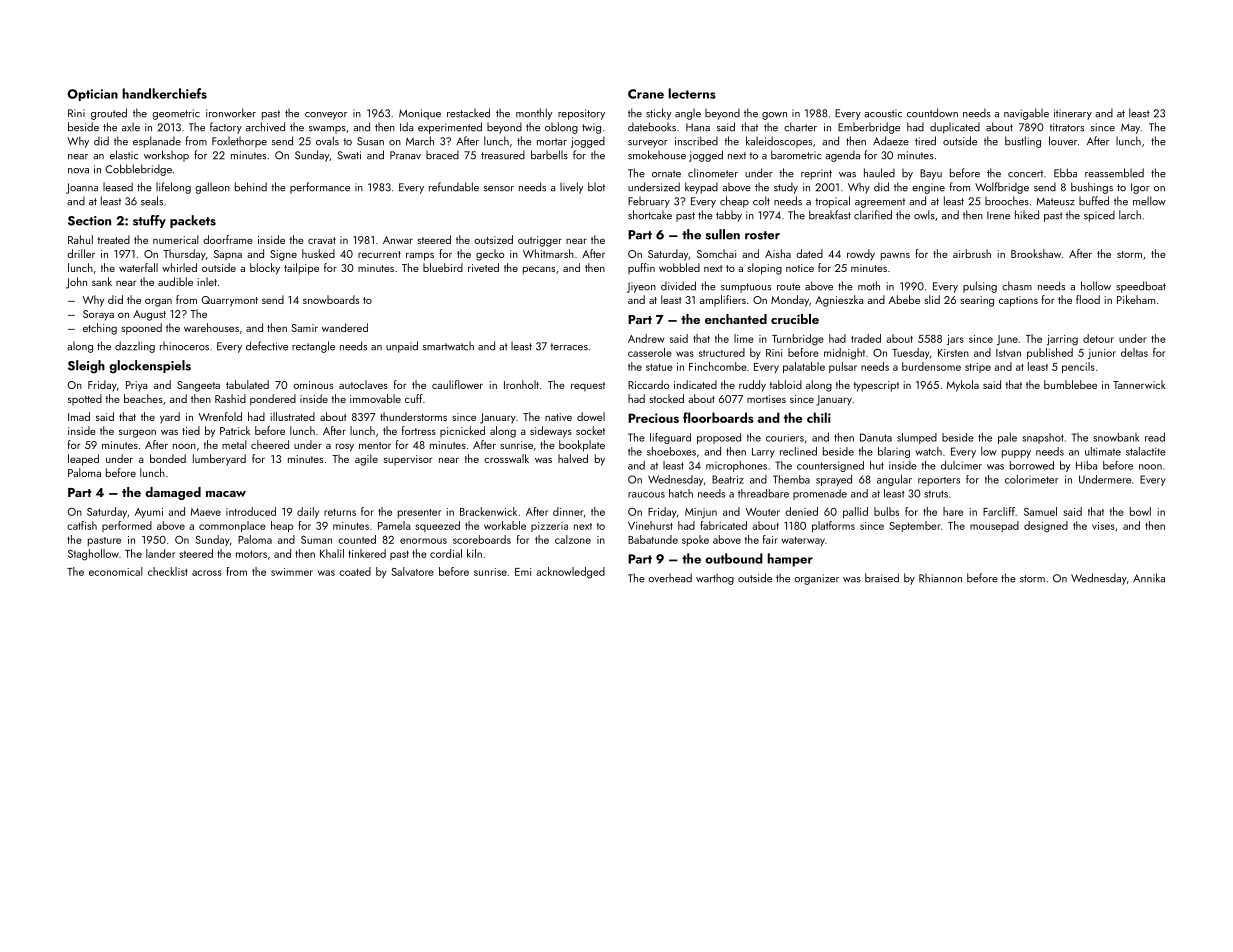  I want to click on illustrated, so click(292, 416).
